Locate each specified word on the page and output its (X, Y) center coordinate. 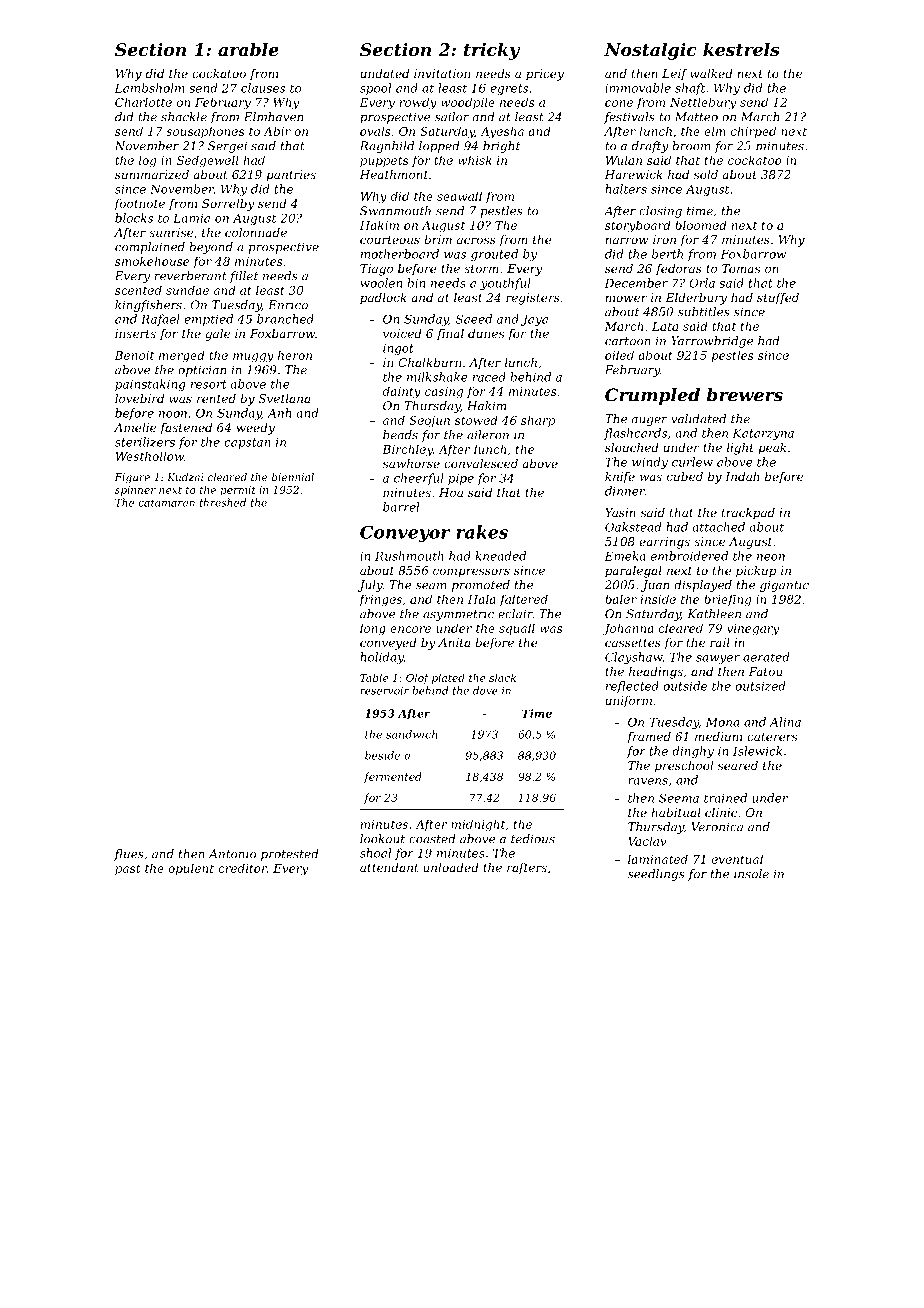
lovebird (139, 398)
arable (248, 49)
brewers (745, 395)
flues (129, 855)
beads (400, 435)
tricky (492, 51)
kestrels (741, 49)
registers (533, 299)
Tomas (741, 268)
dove (485, 690)
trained (725, 798)
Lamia (191, 218)
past (128, 869)
